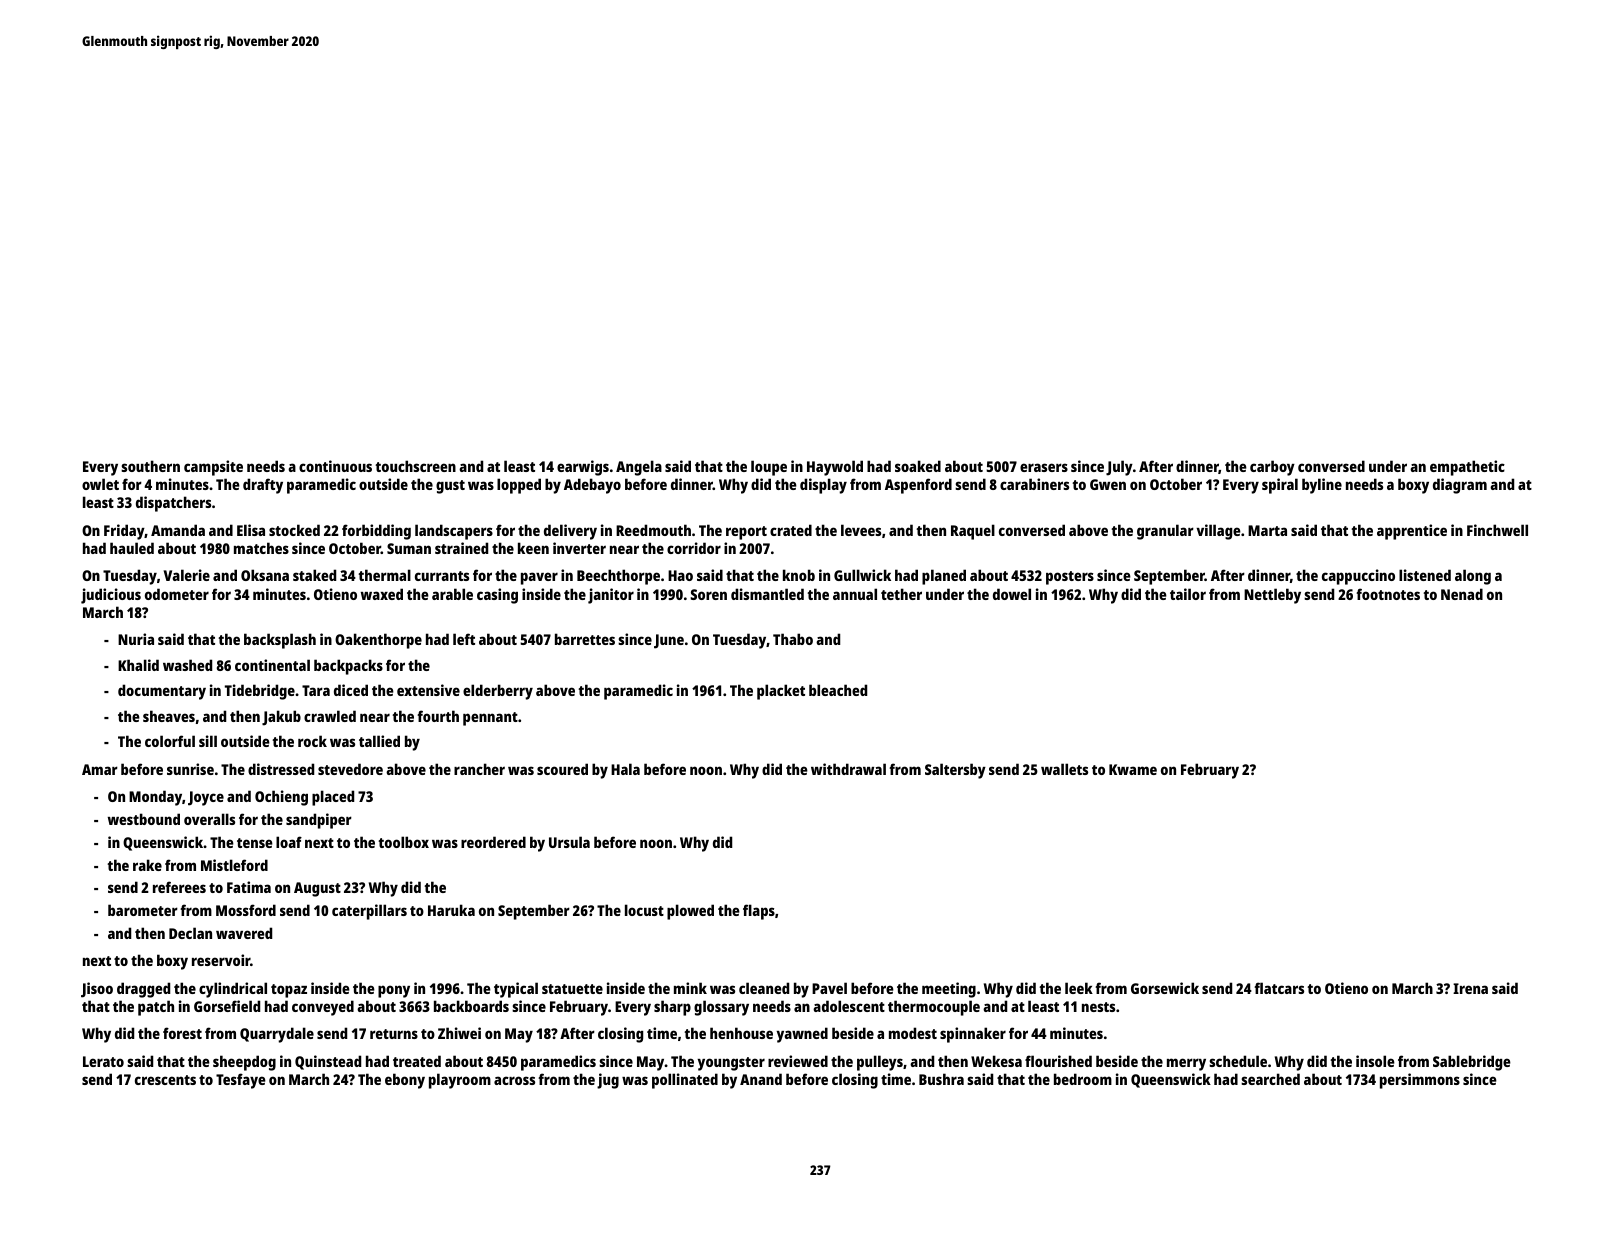 The width and height of the screenshot is (1620, 1252). What do you see at coordinates (277, 1035) in the screenshot?
I see `Quarrydale` at bounding box center [277, 1035].
